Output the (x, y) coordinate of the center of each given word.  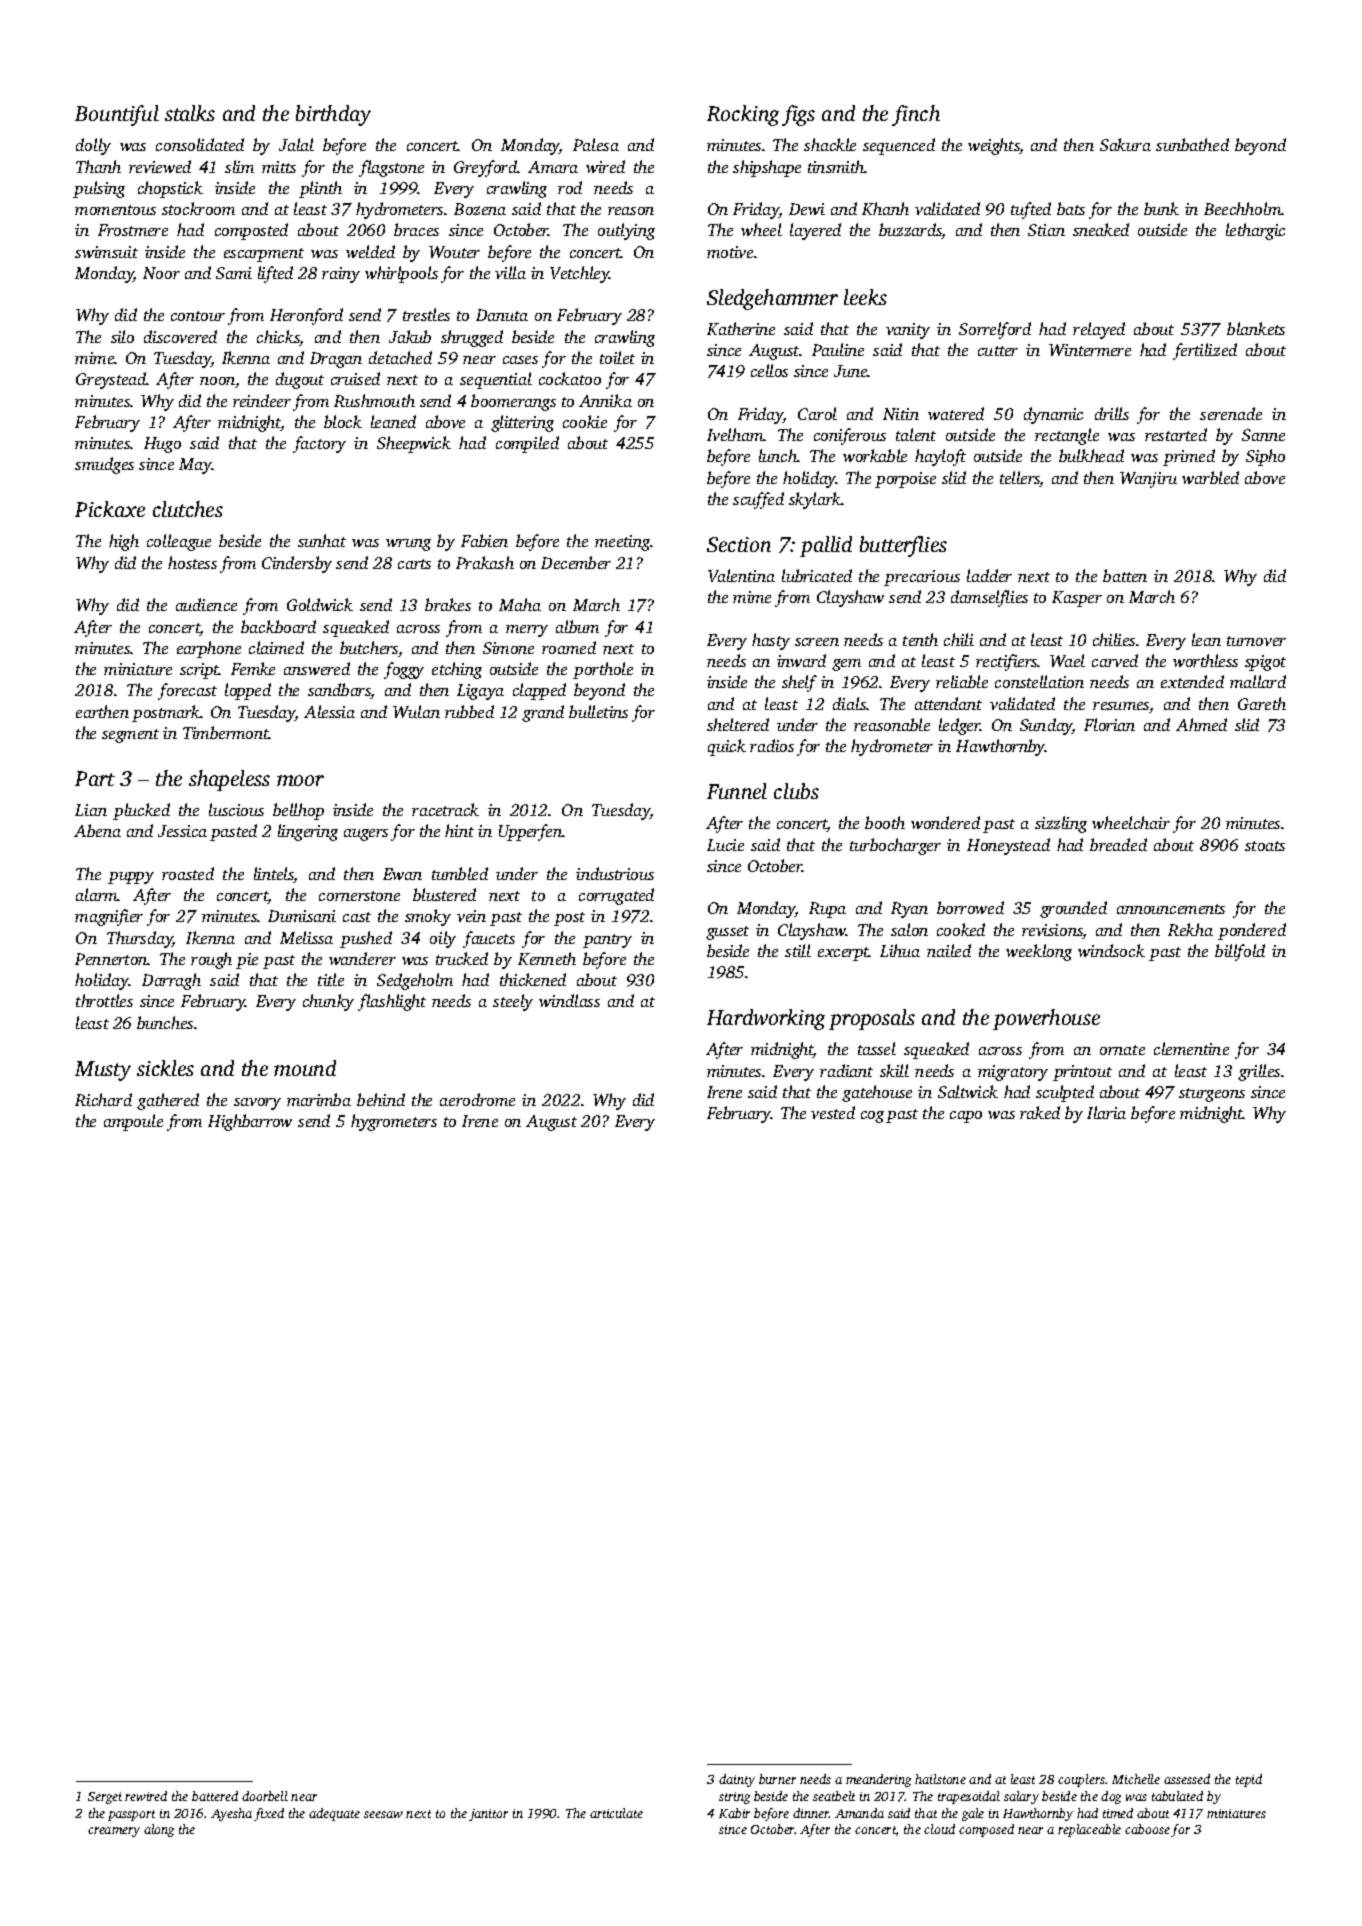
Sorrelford (995, 330)
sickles (165, 1068)
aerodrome (477, 1099)
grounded (1073, 909)
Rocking (743, 115)
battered (215, 1796)
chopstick (170, 189)
